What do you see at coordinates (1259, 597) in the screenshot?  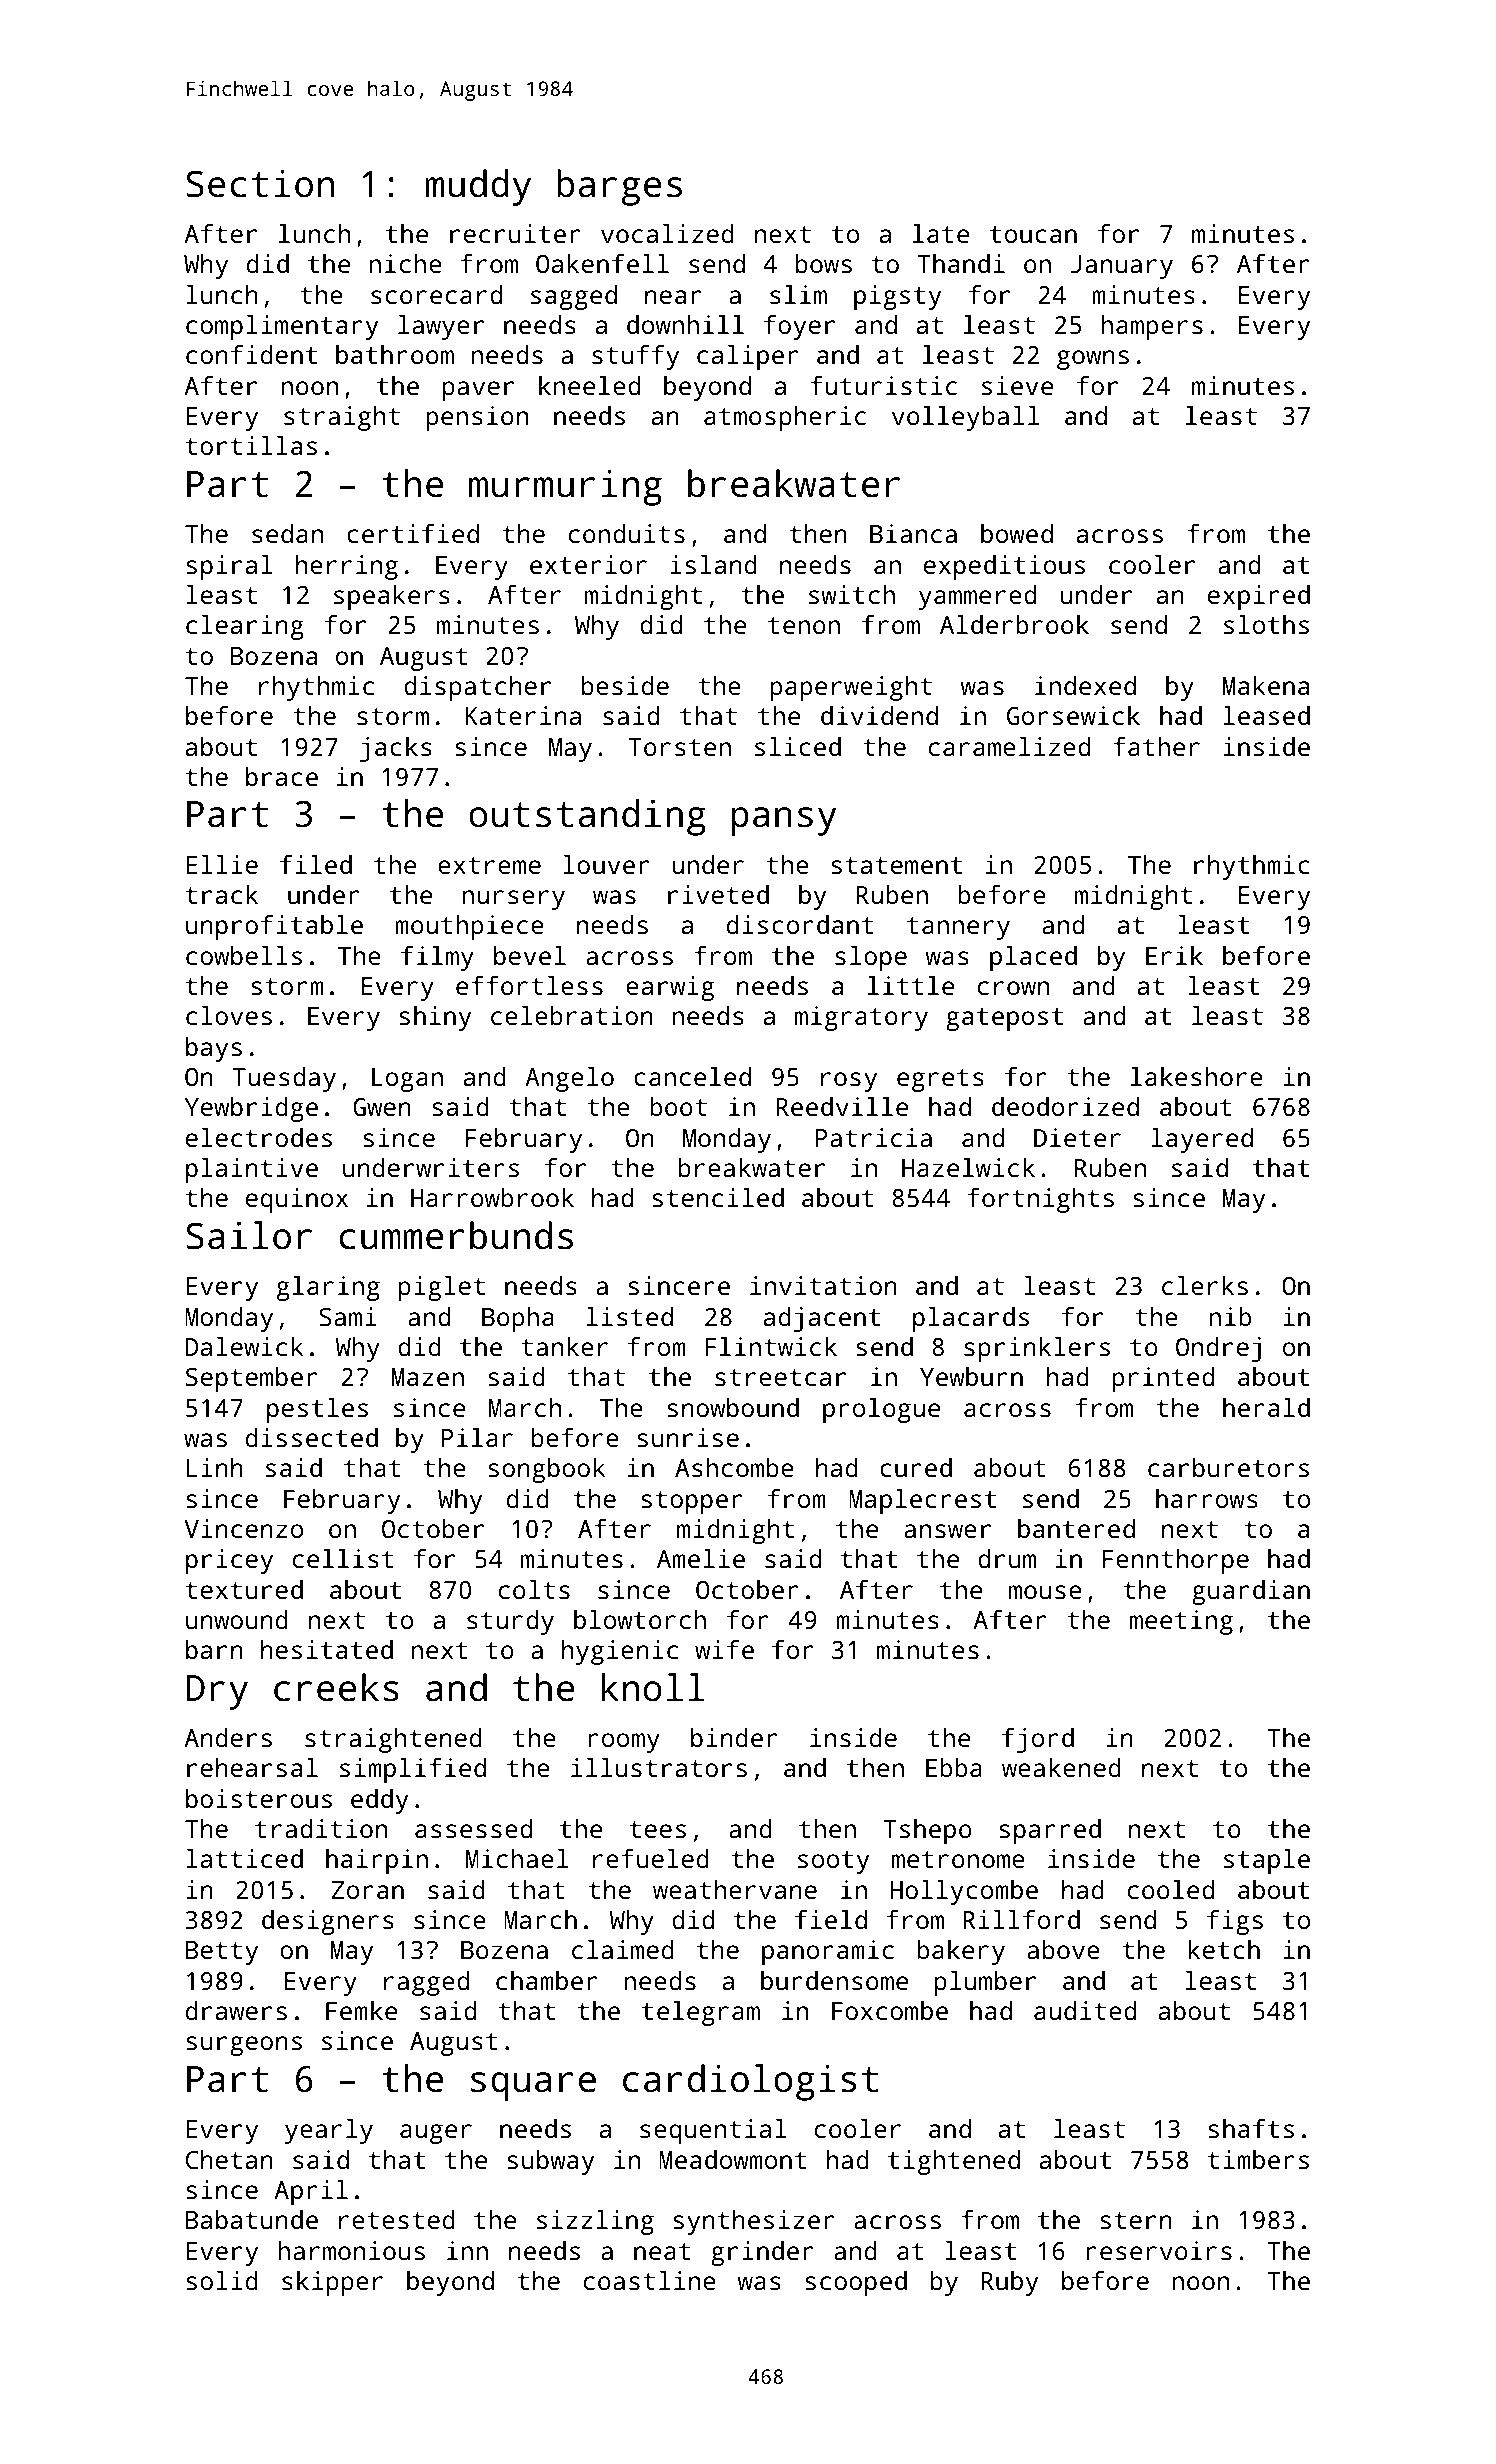 I see `expired` at bounding box center [1259, 597].
